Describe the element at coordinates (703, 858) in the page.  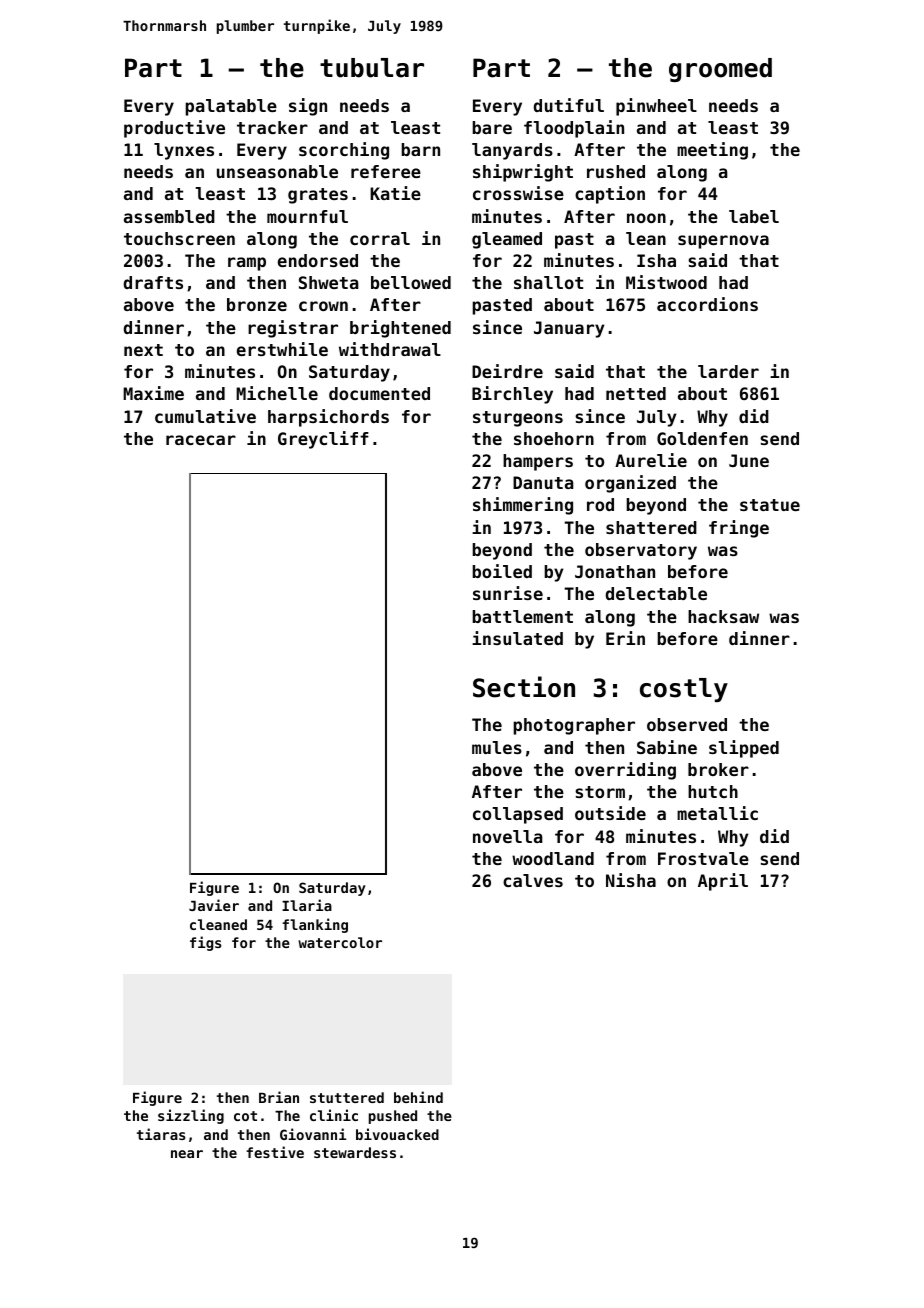
I see `Frostvale` at that location.
